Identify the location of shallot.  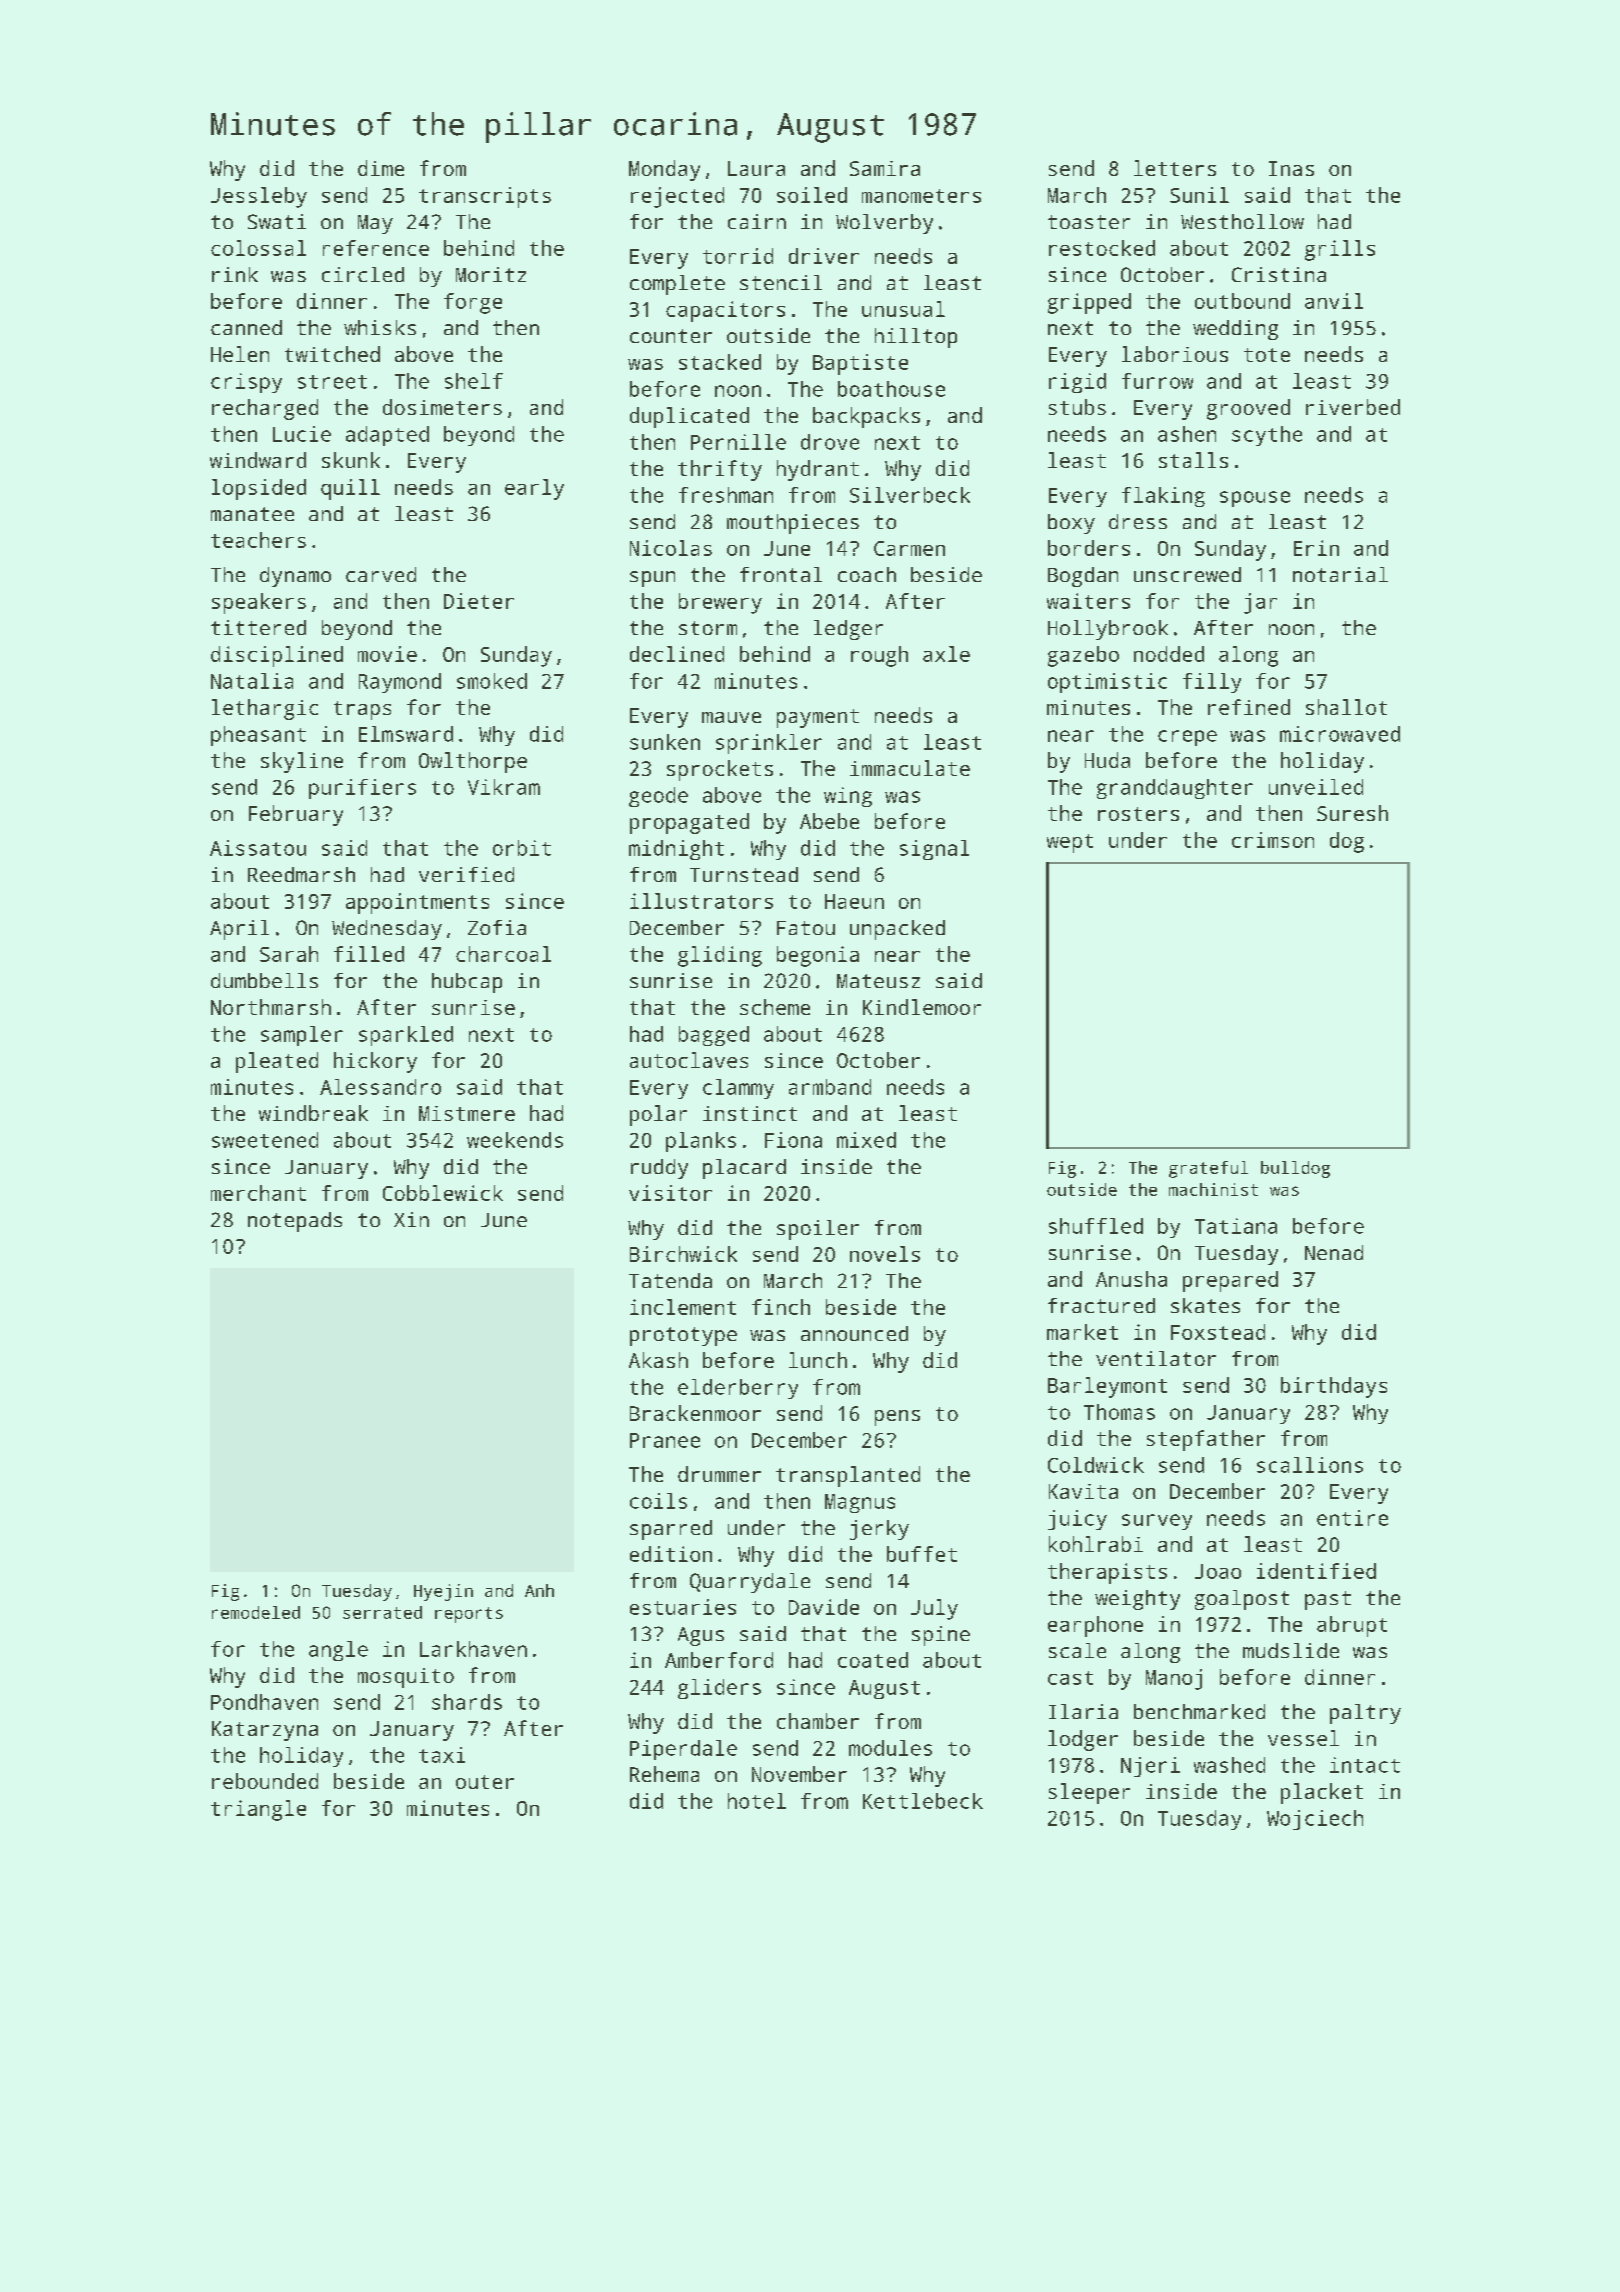
(1346, 707).
